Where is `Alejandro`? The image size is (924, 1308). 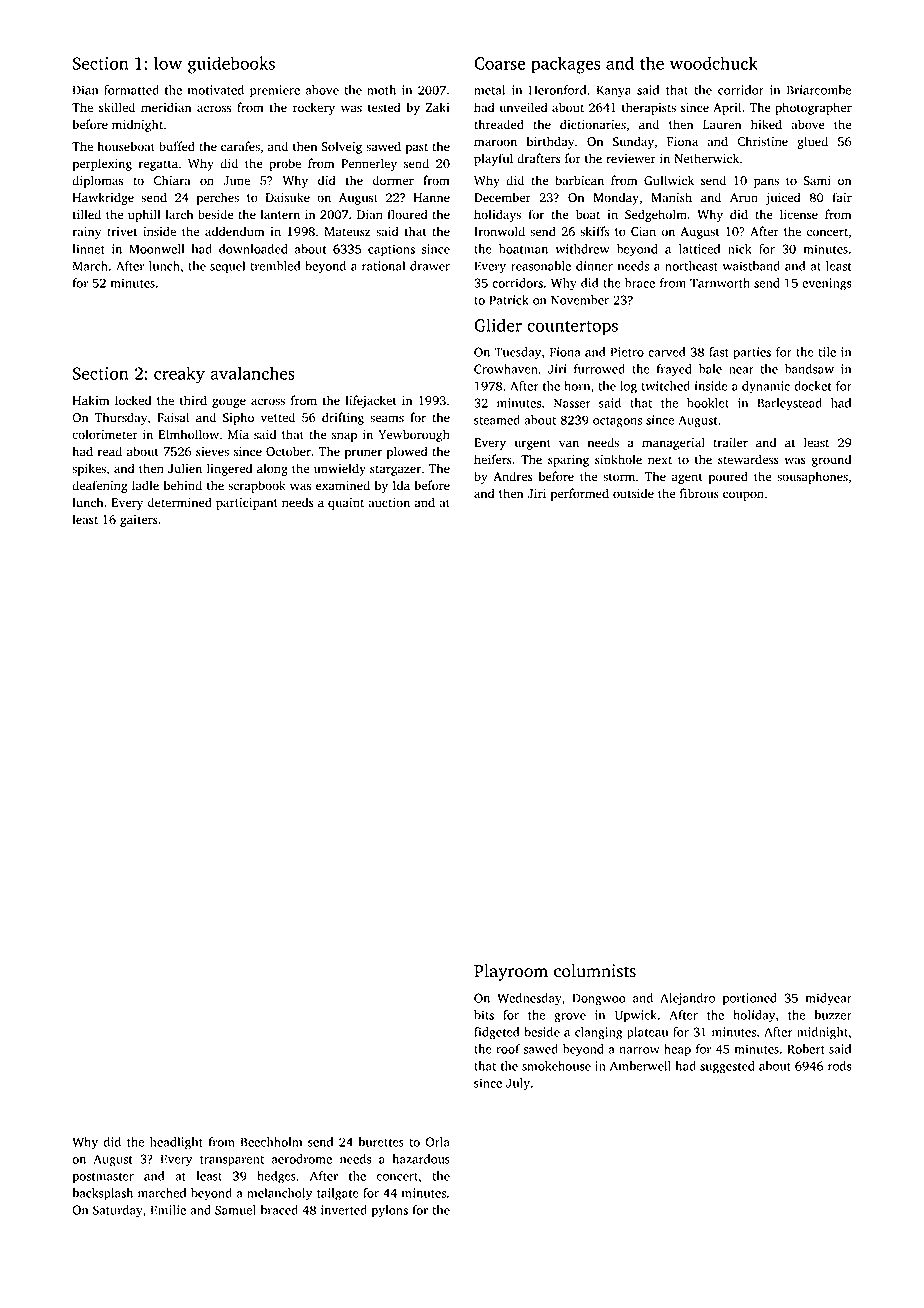 Alejandro is located at coordinates (687, 999).
